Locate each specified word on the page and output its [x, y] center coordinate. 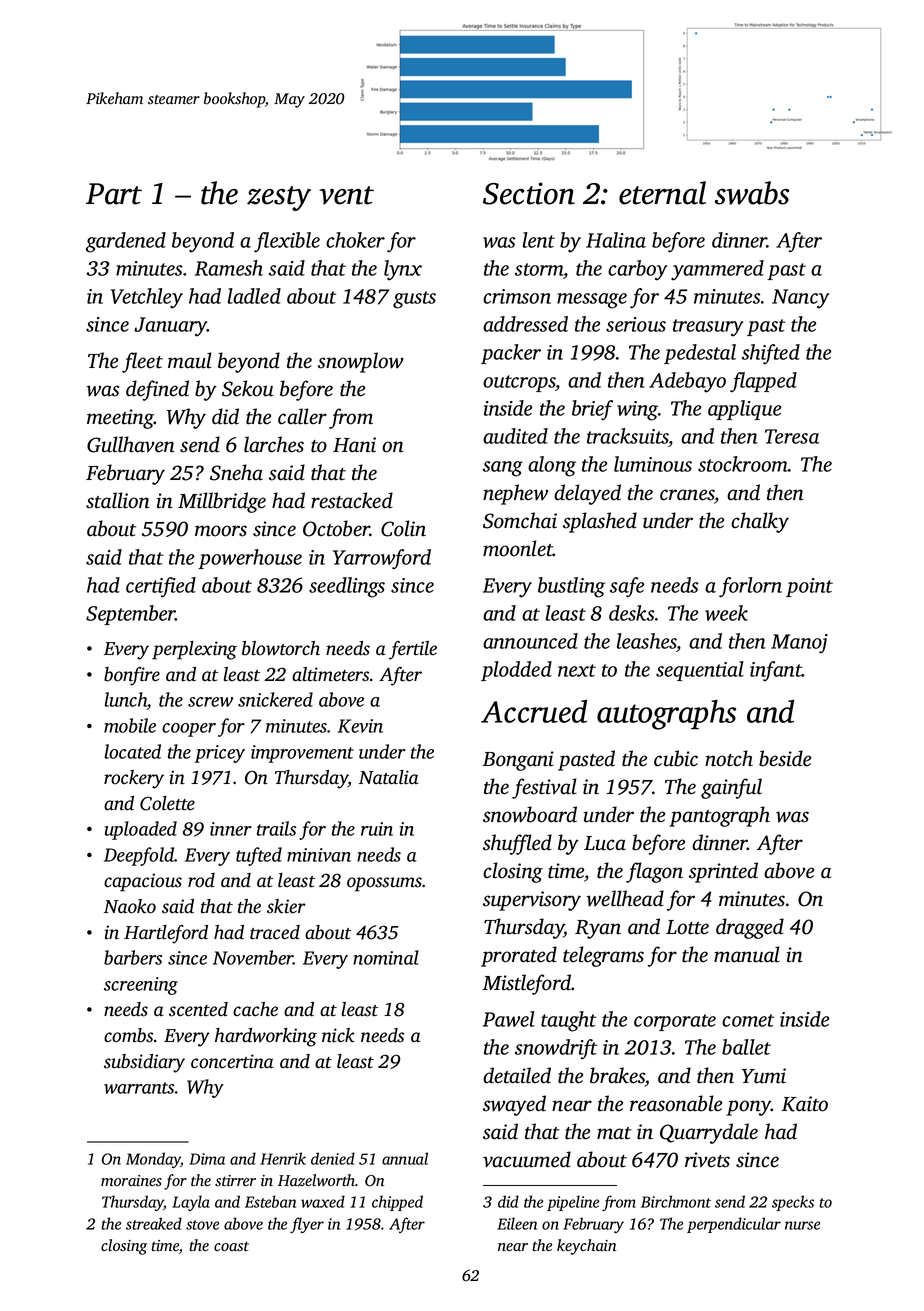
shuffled [517, 844]
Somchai [520, 520]
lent [539, 240]
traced [275, 932]
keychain [587, 1247]
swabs [752, 193]
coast [231, 1246]
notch [729, 758]
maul [190, 360]
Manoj [799, 644]
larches [274, 444]
